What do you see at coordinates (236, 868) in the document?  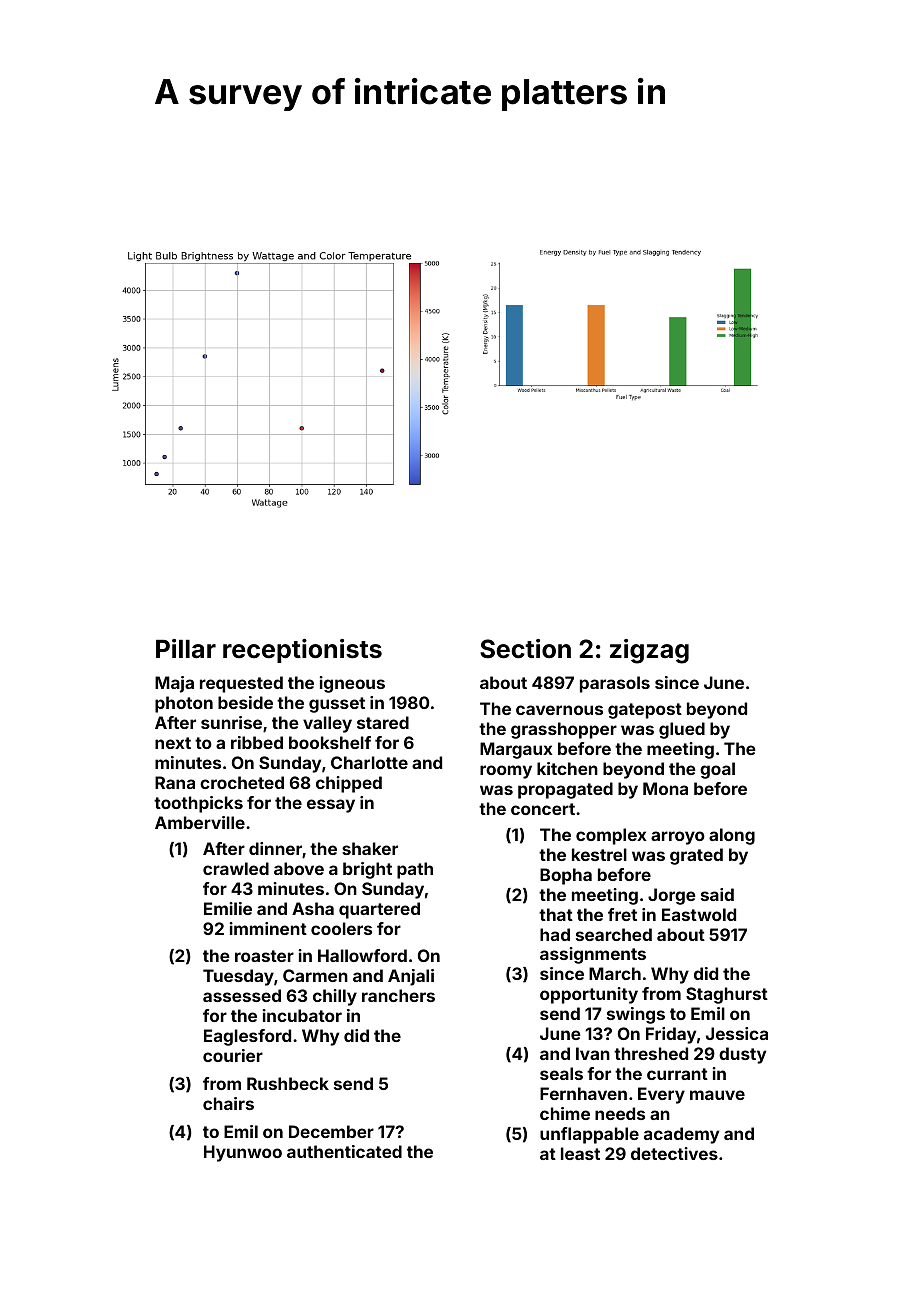 I see `crawled` at bounding box center [236, 868].
